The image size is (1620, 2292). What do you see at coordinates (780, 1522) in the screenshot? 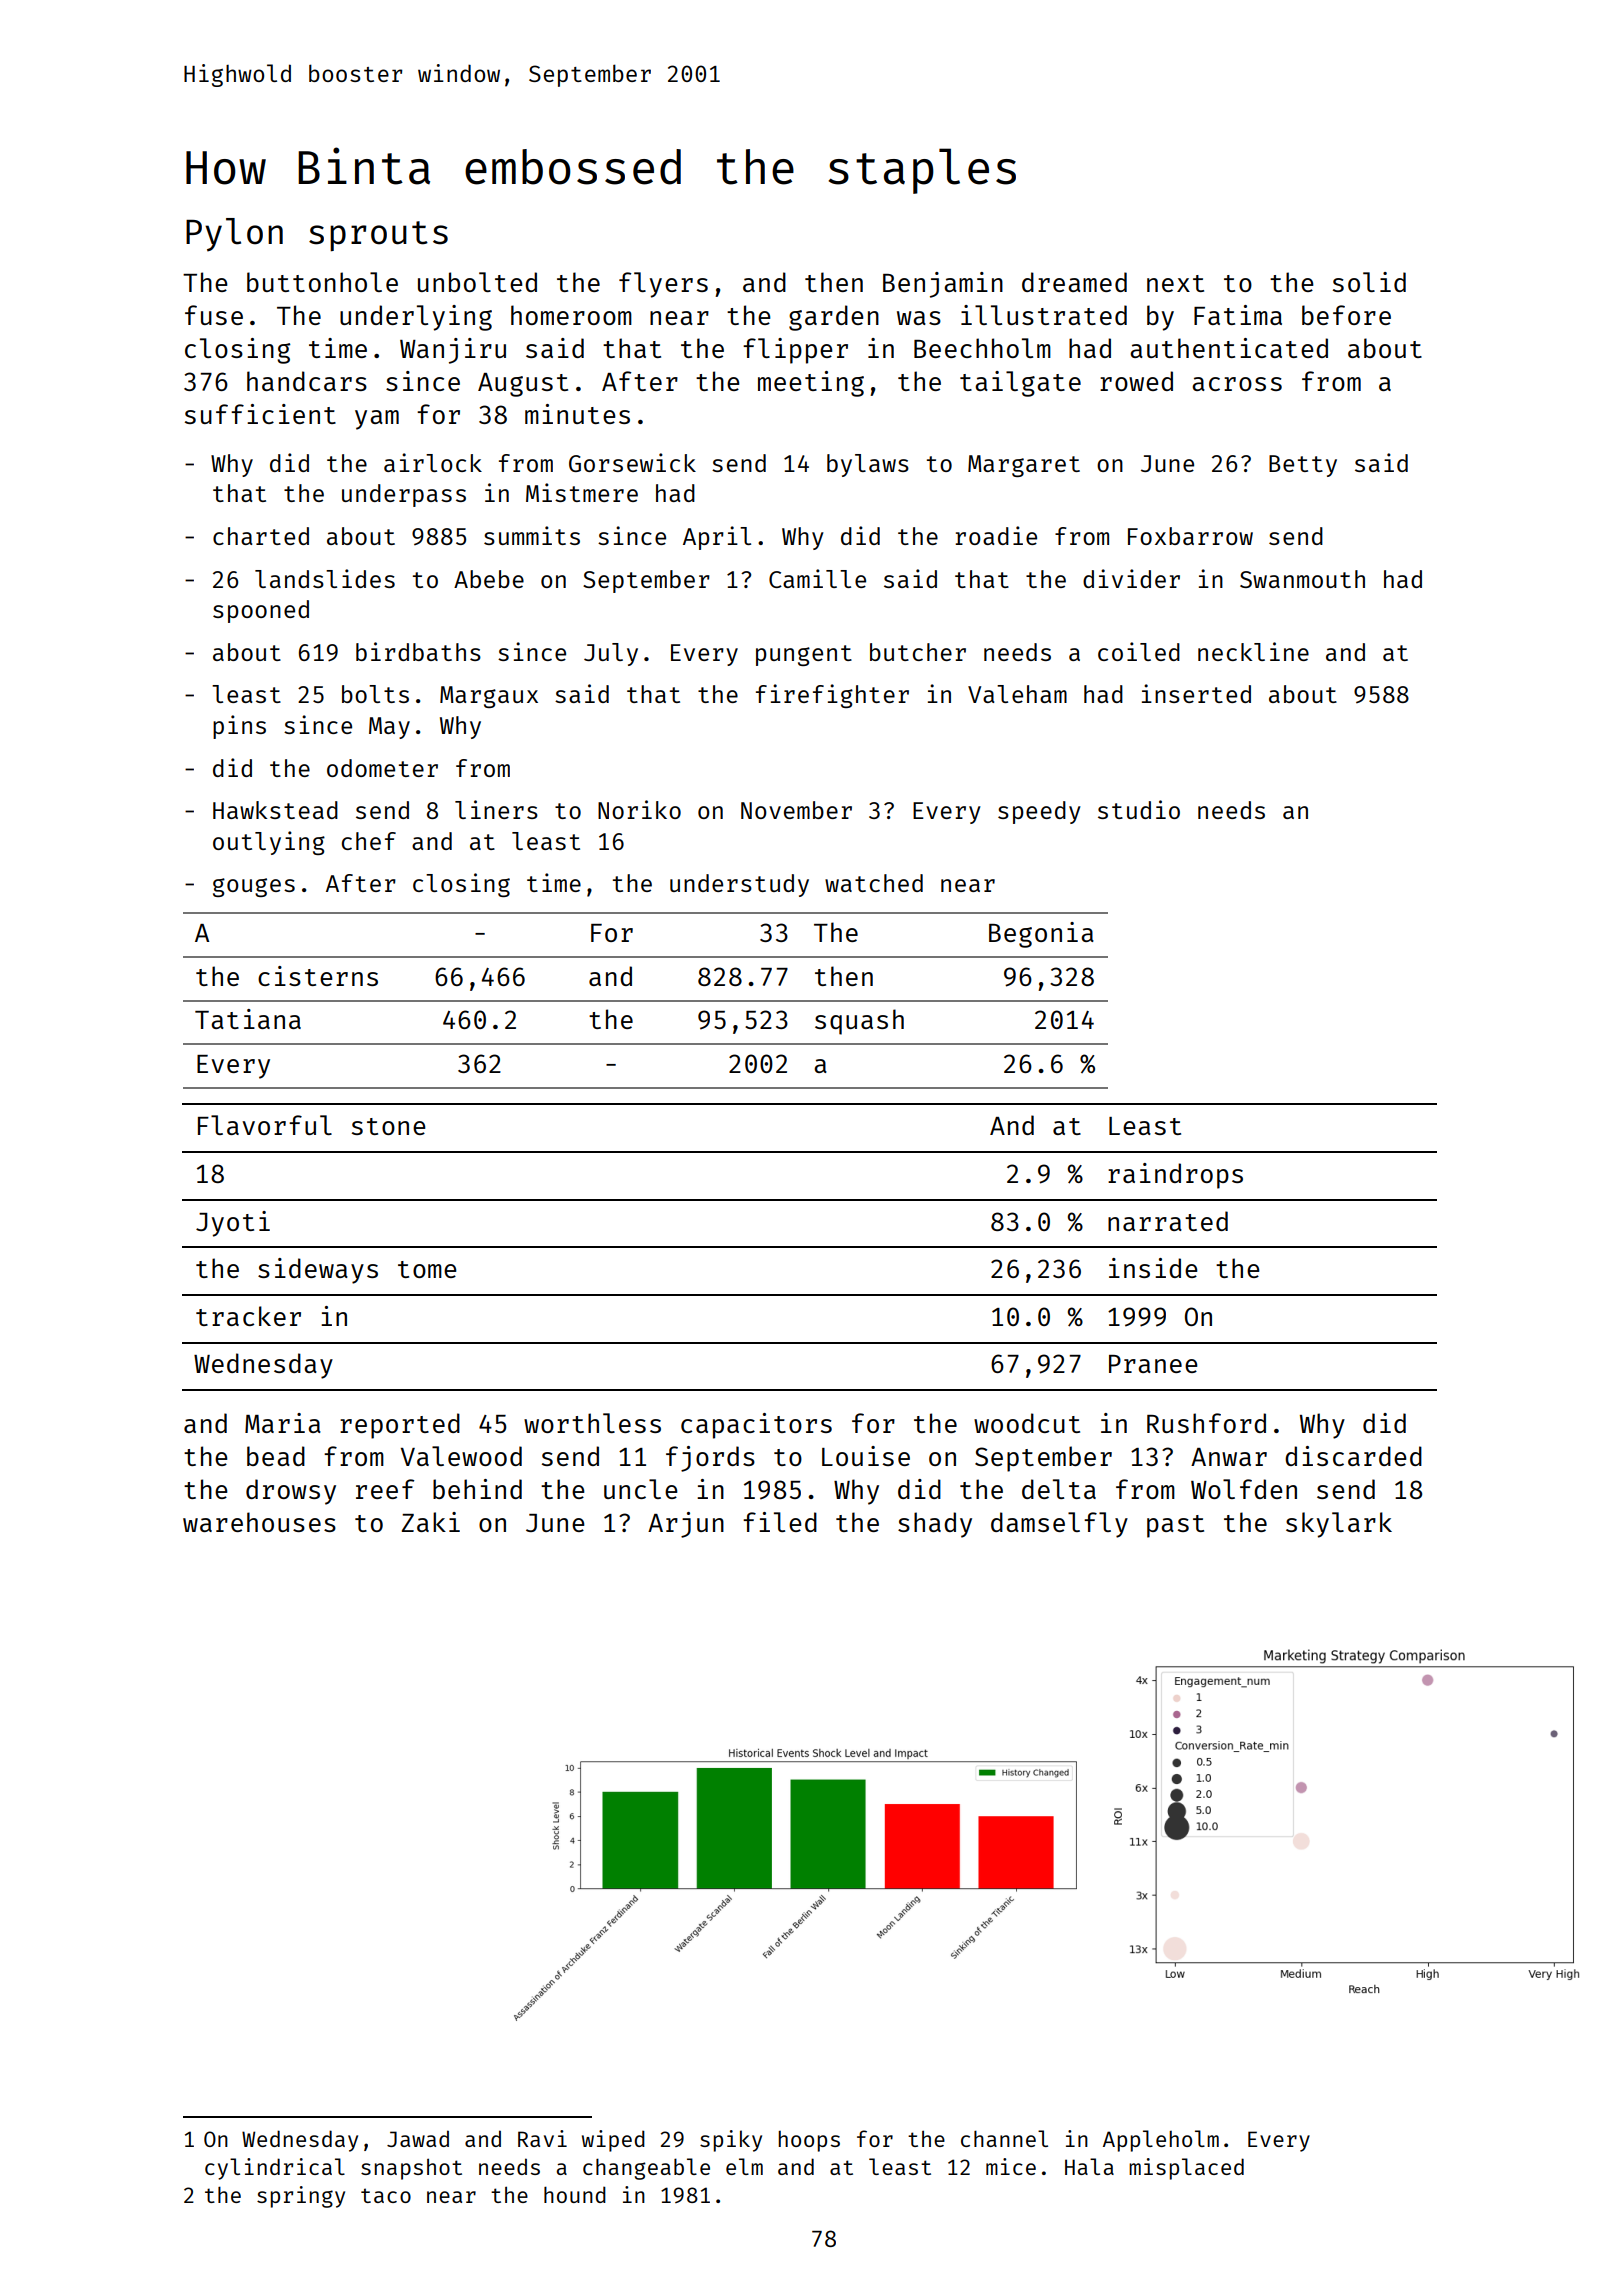
I see `filed` at bounding box center [780, 1522].
